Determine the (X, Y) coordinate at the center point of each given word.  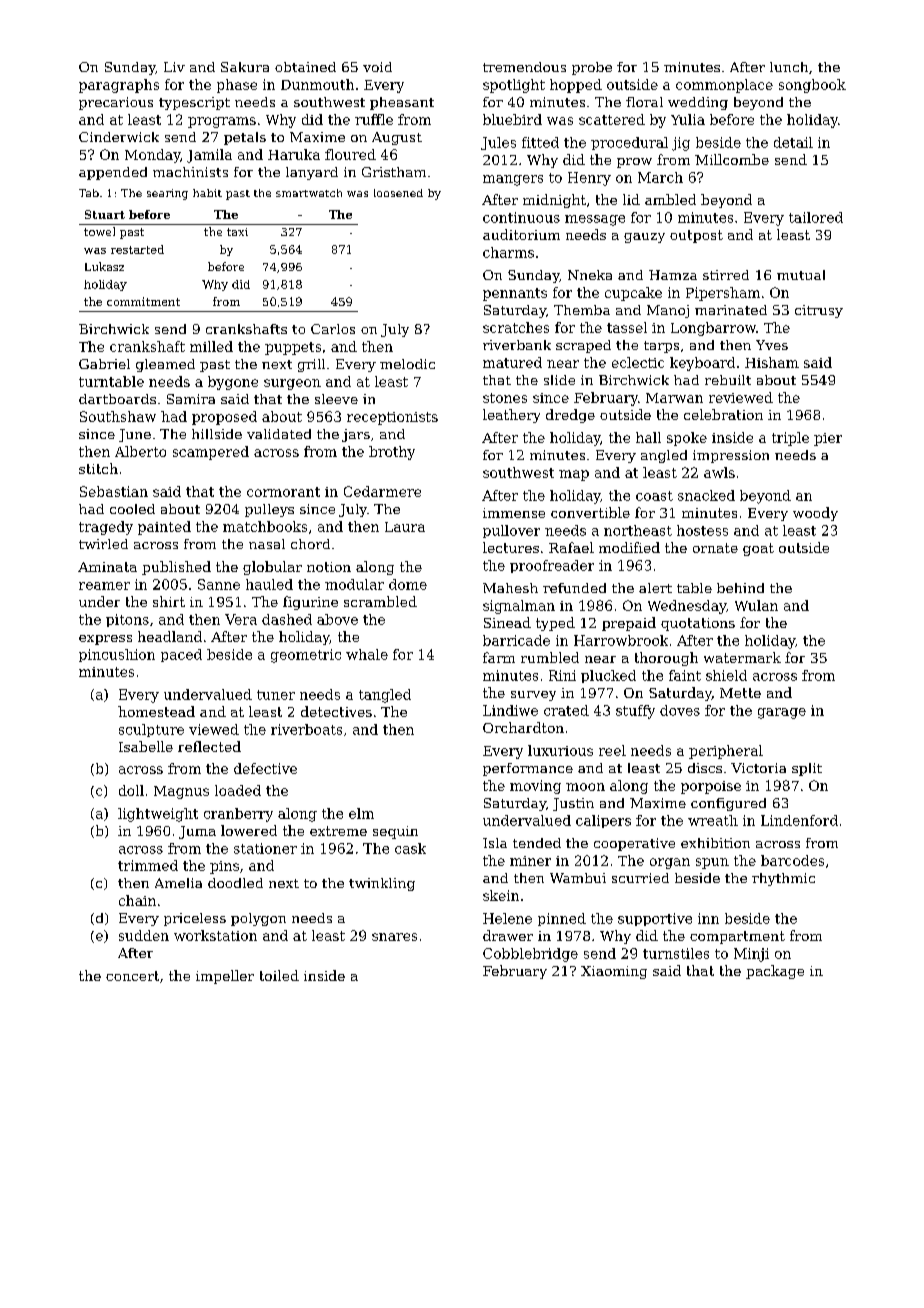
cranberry (238, 815)
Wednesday (687, 607)
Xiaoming (614, 972)
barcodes (792, 860)
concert (132, 976)
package (775, 972)
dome (408, 584)
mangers (513, 180)
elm (361, 813)
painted (164, 528)
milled (211, 346)
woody (815, 514)
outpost (696, 236)
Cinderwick (119, 137)
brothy (392, 453)
